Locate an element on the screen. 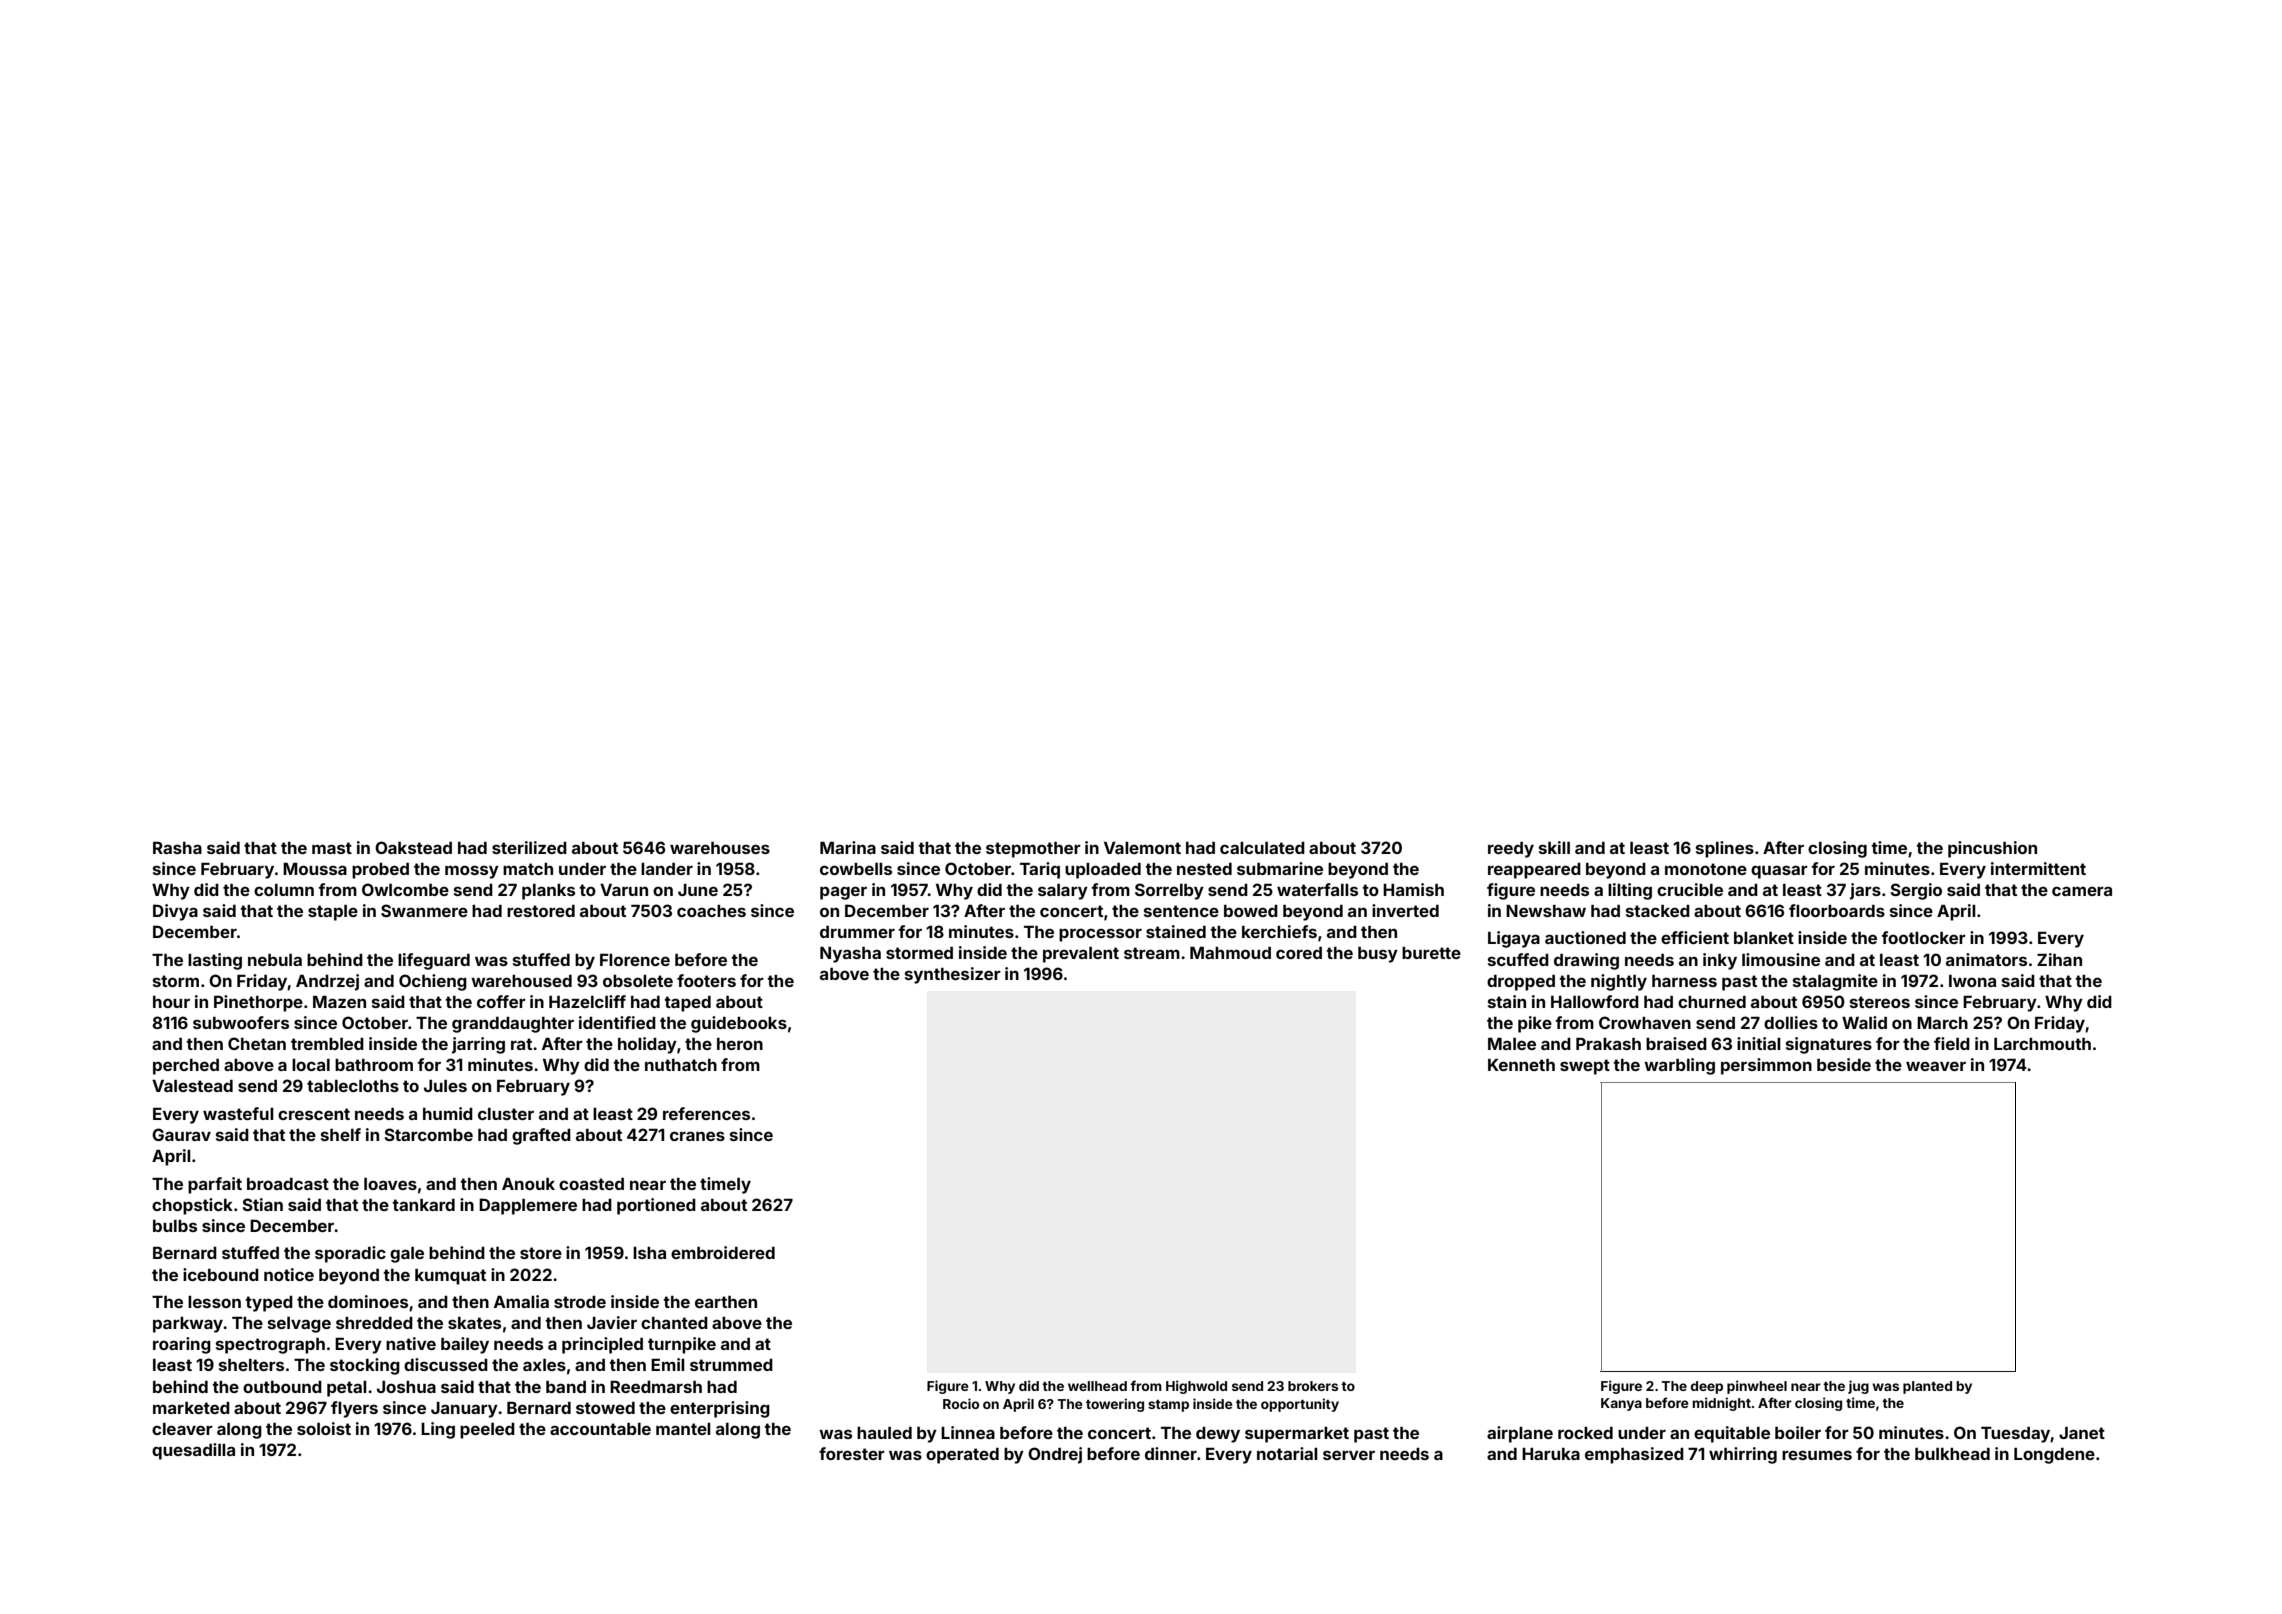 This screenshot has height=1614, width=2282. stalagmite is located at coordinates (1835, 982).
